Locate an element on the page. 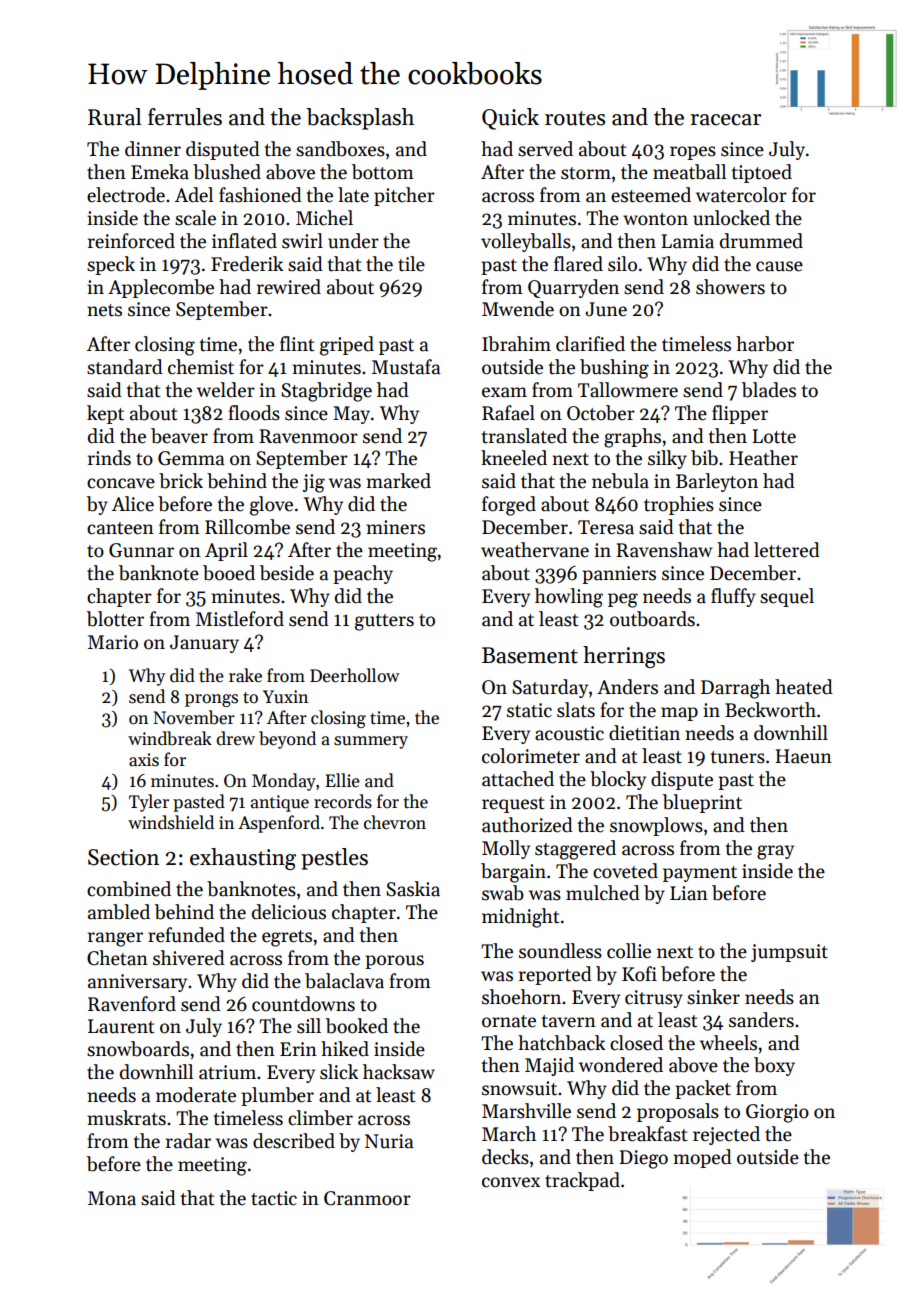 This page has width=924, height=1311. Mwende is located at coordinates (518, 309).
